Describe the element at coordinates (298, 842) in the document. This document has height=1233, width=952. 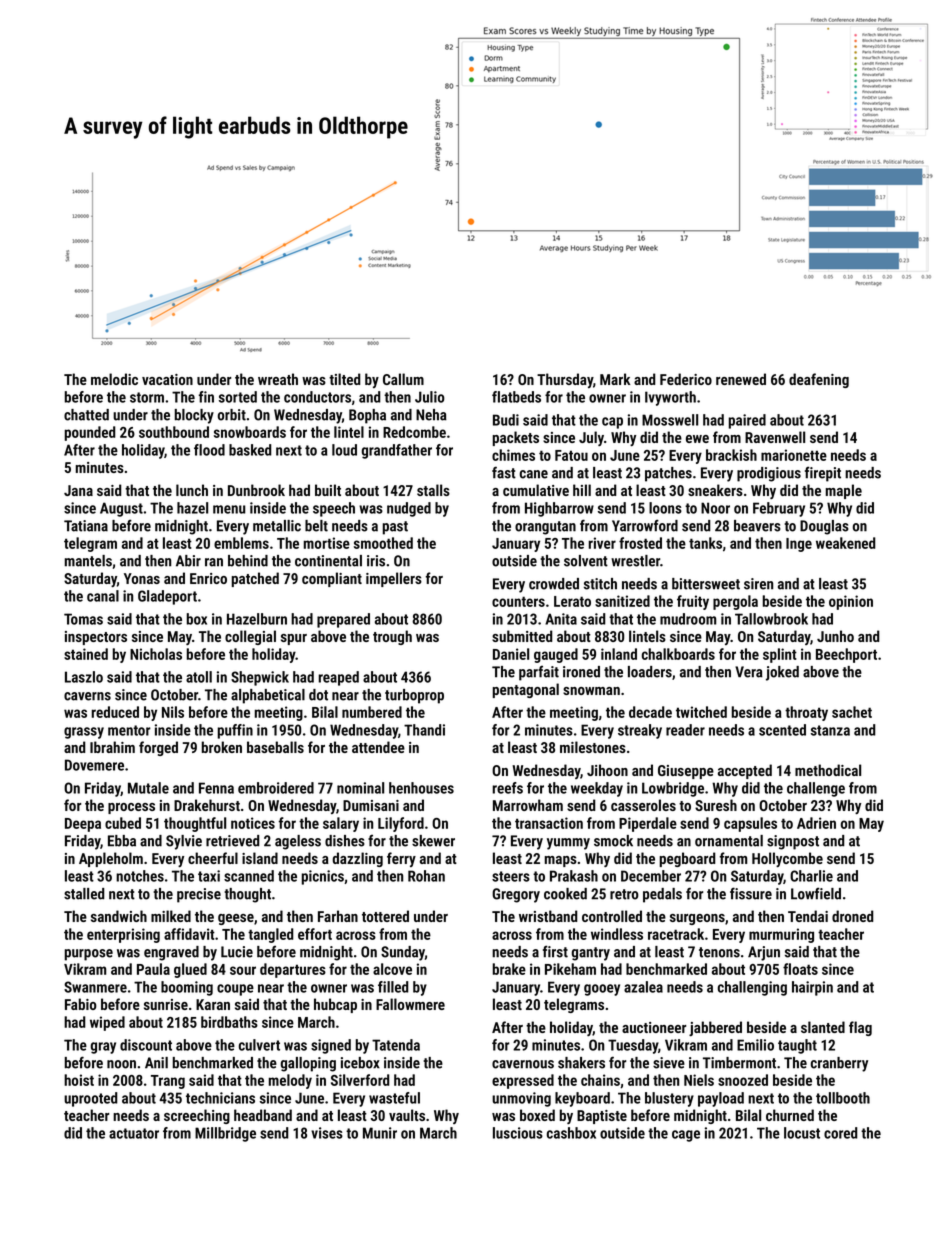
I see `ageless` at that location.
